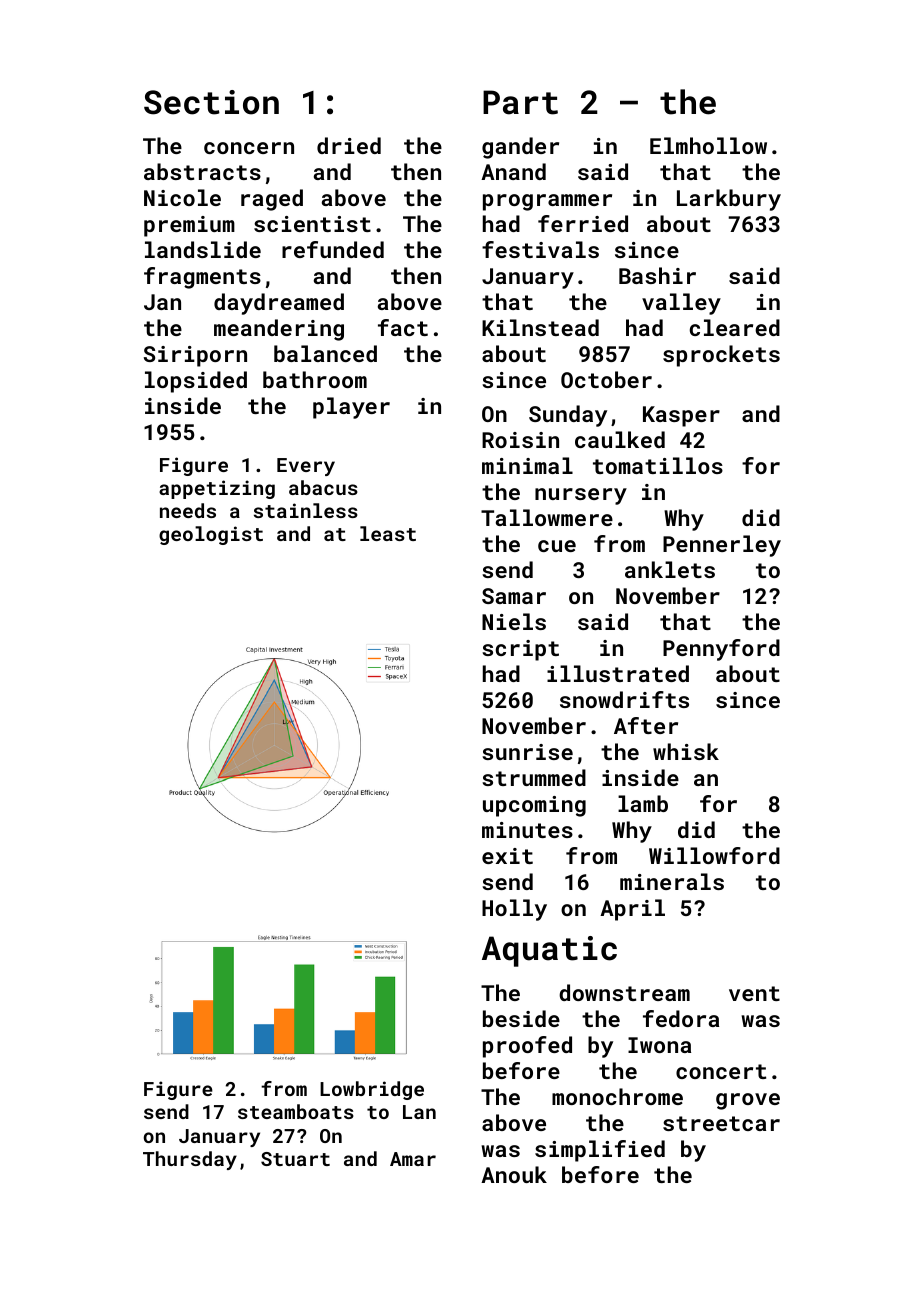 This screenshot has width=924, height=1311. Describe the element at coordinates (296, 1111) in the screenshot. I see `steamboats` at that location.
